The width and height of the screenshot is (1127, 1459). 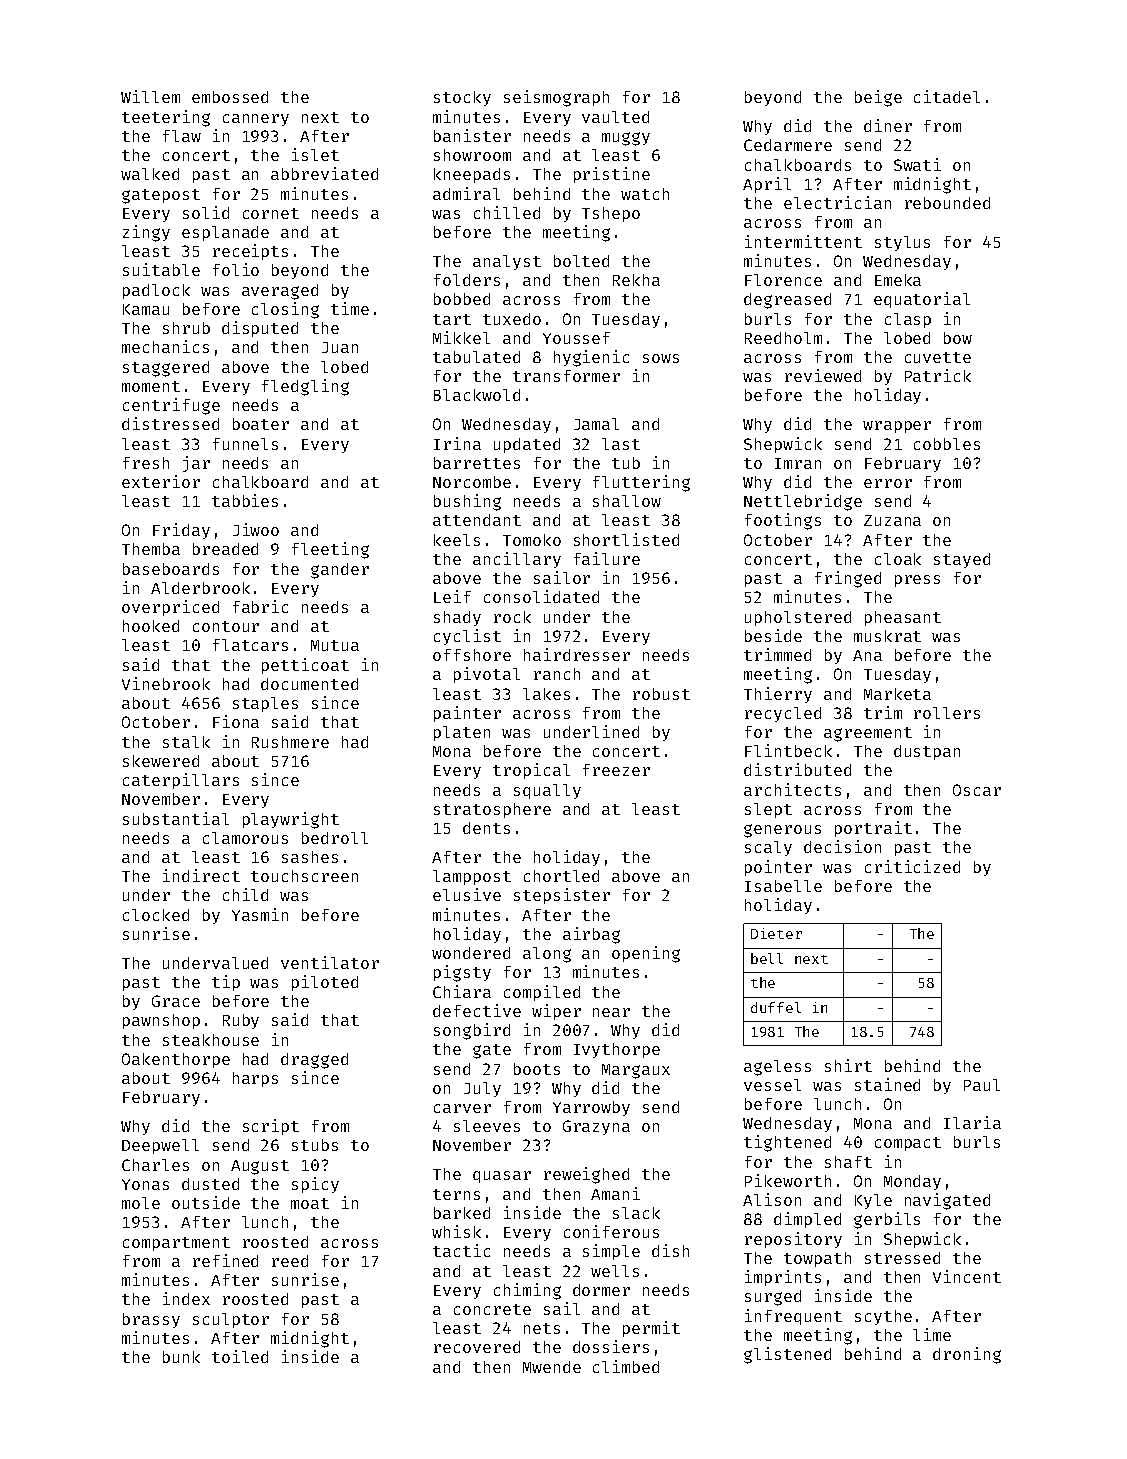 I want to click on Mwende, so click(x=552, y=1367).
